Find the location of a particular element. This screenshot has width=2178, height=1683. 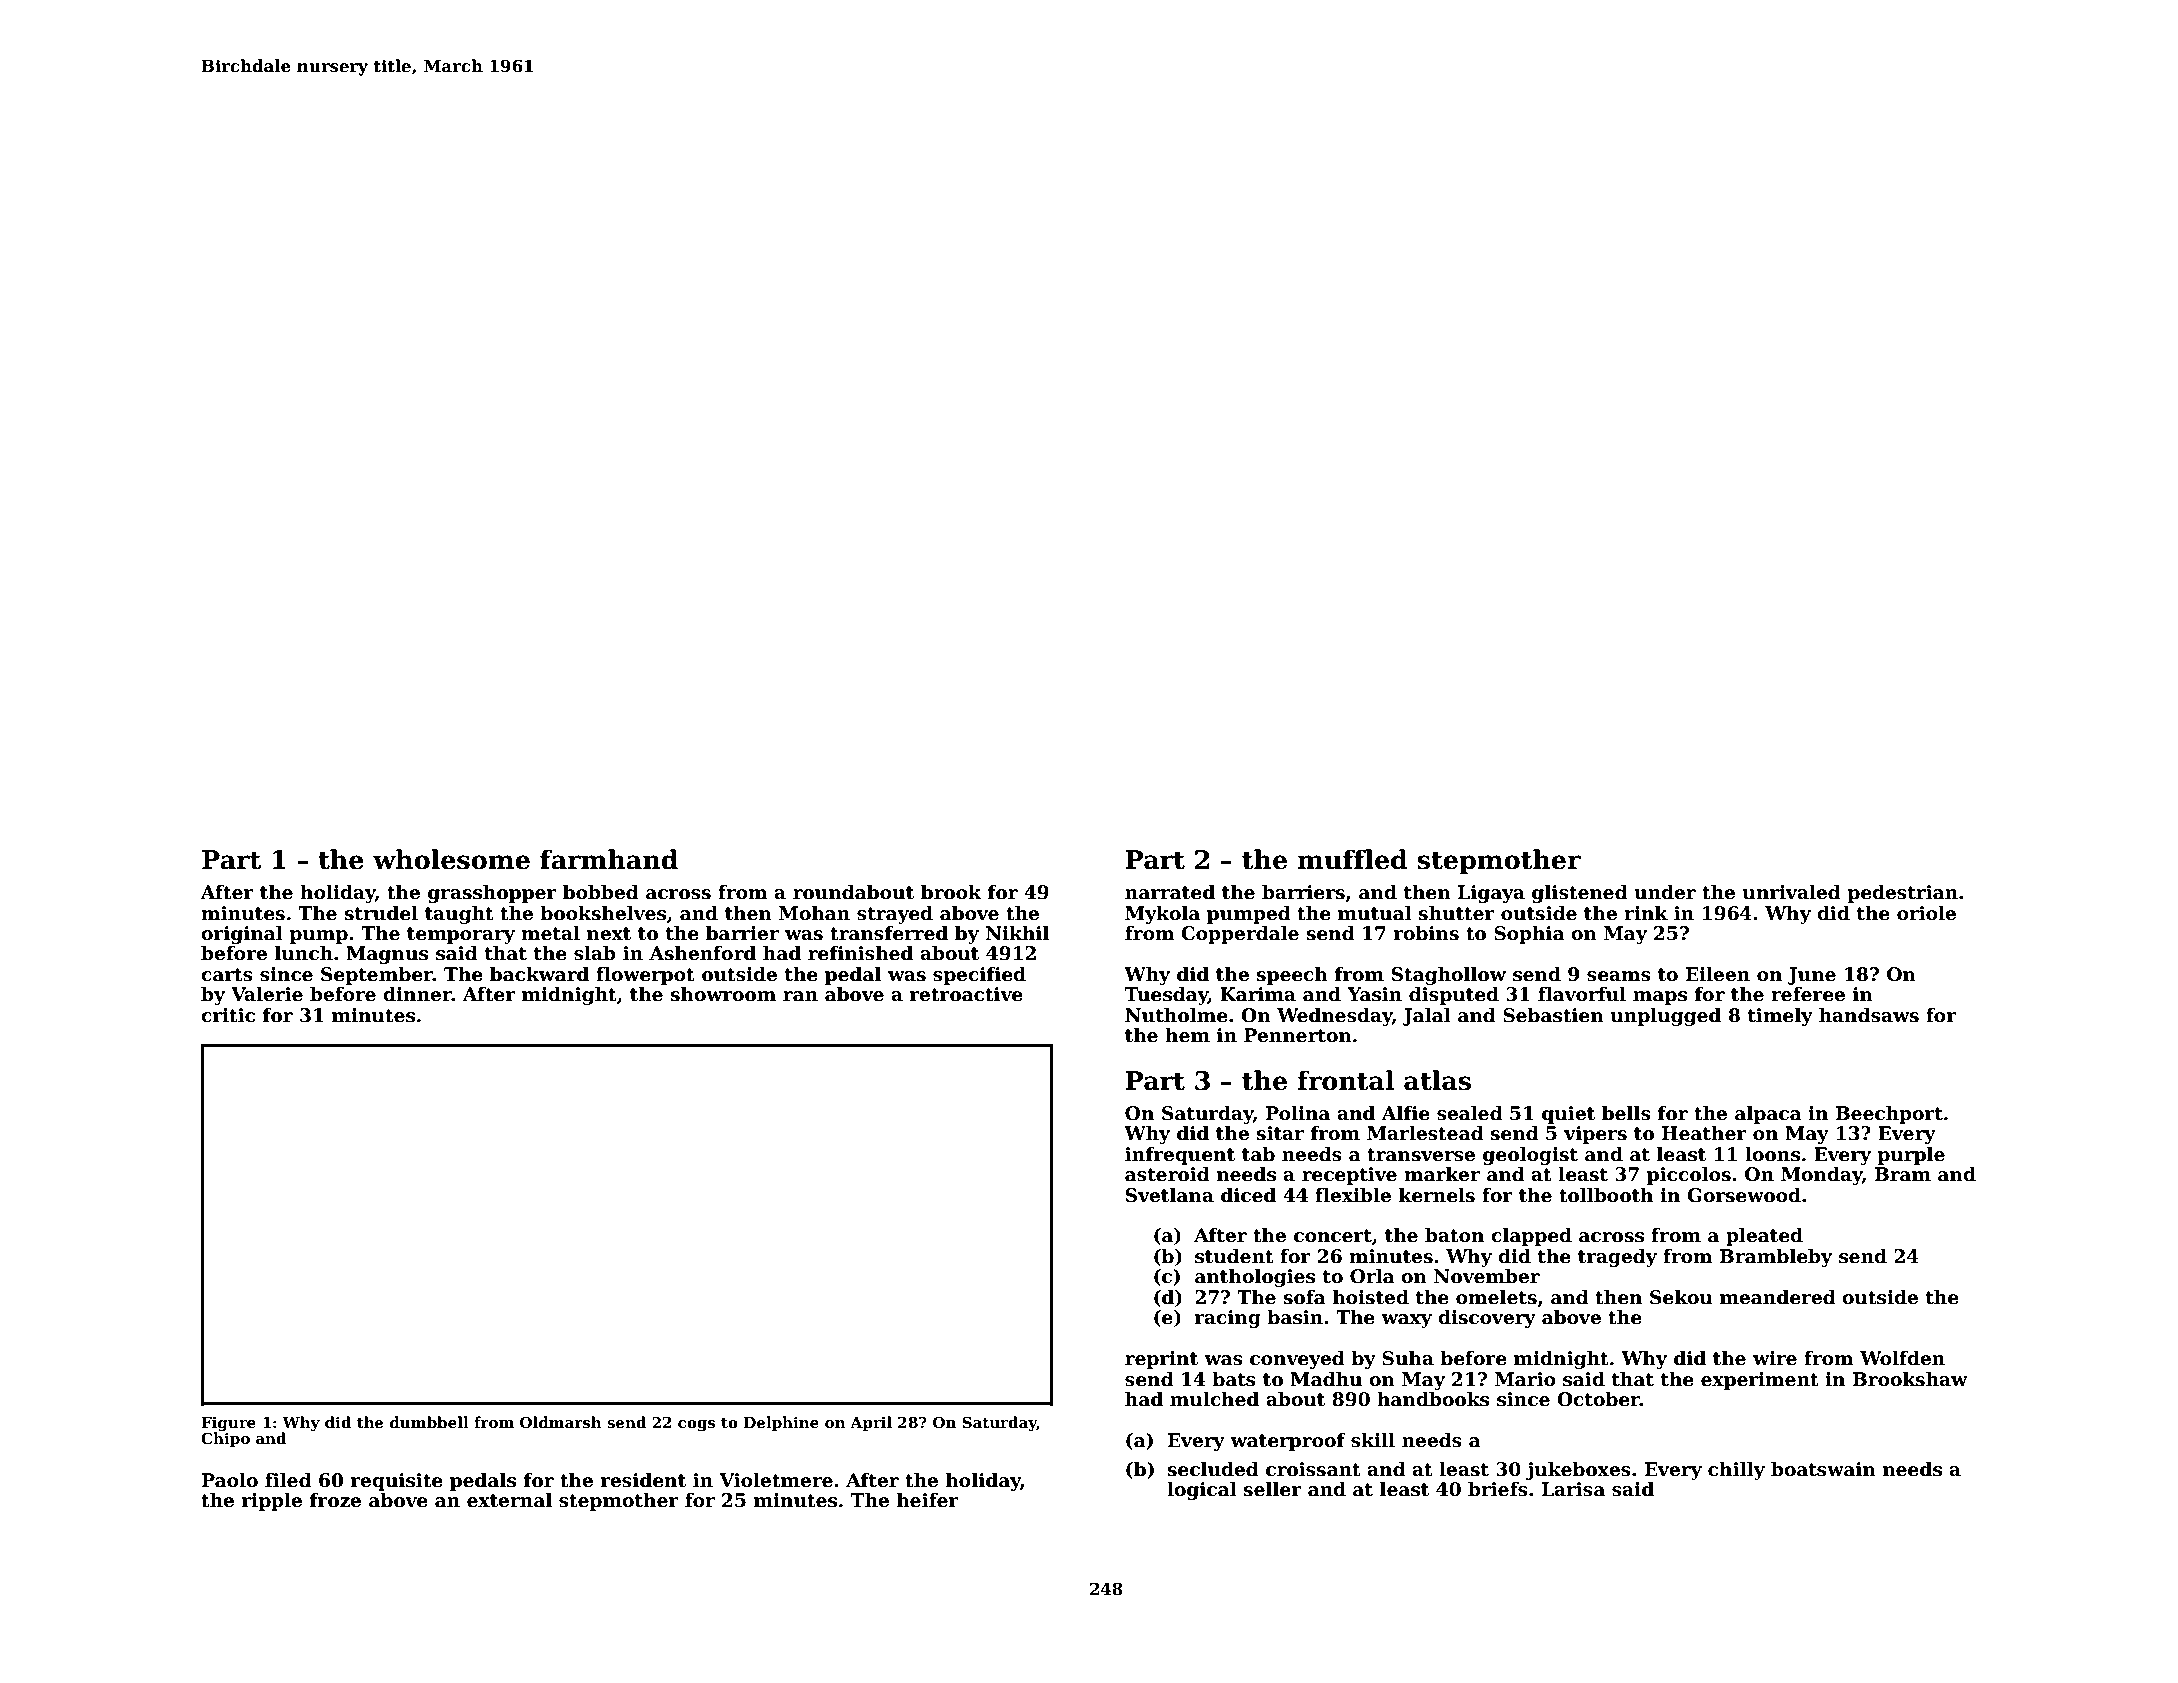

backward is located at coordinates (539, 974).
